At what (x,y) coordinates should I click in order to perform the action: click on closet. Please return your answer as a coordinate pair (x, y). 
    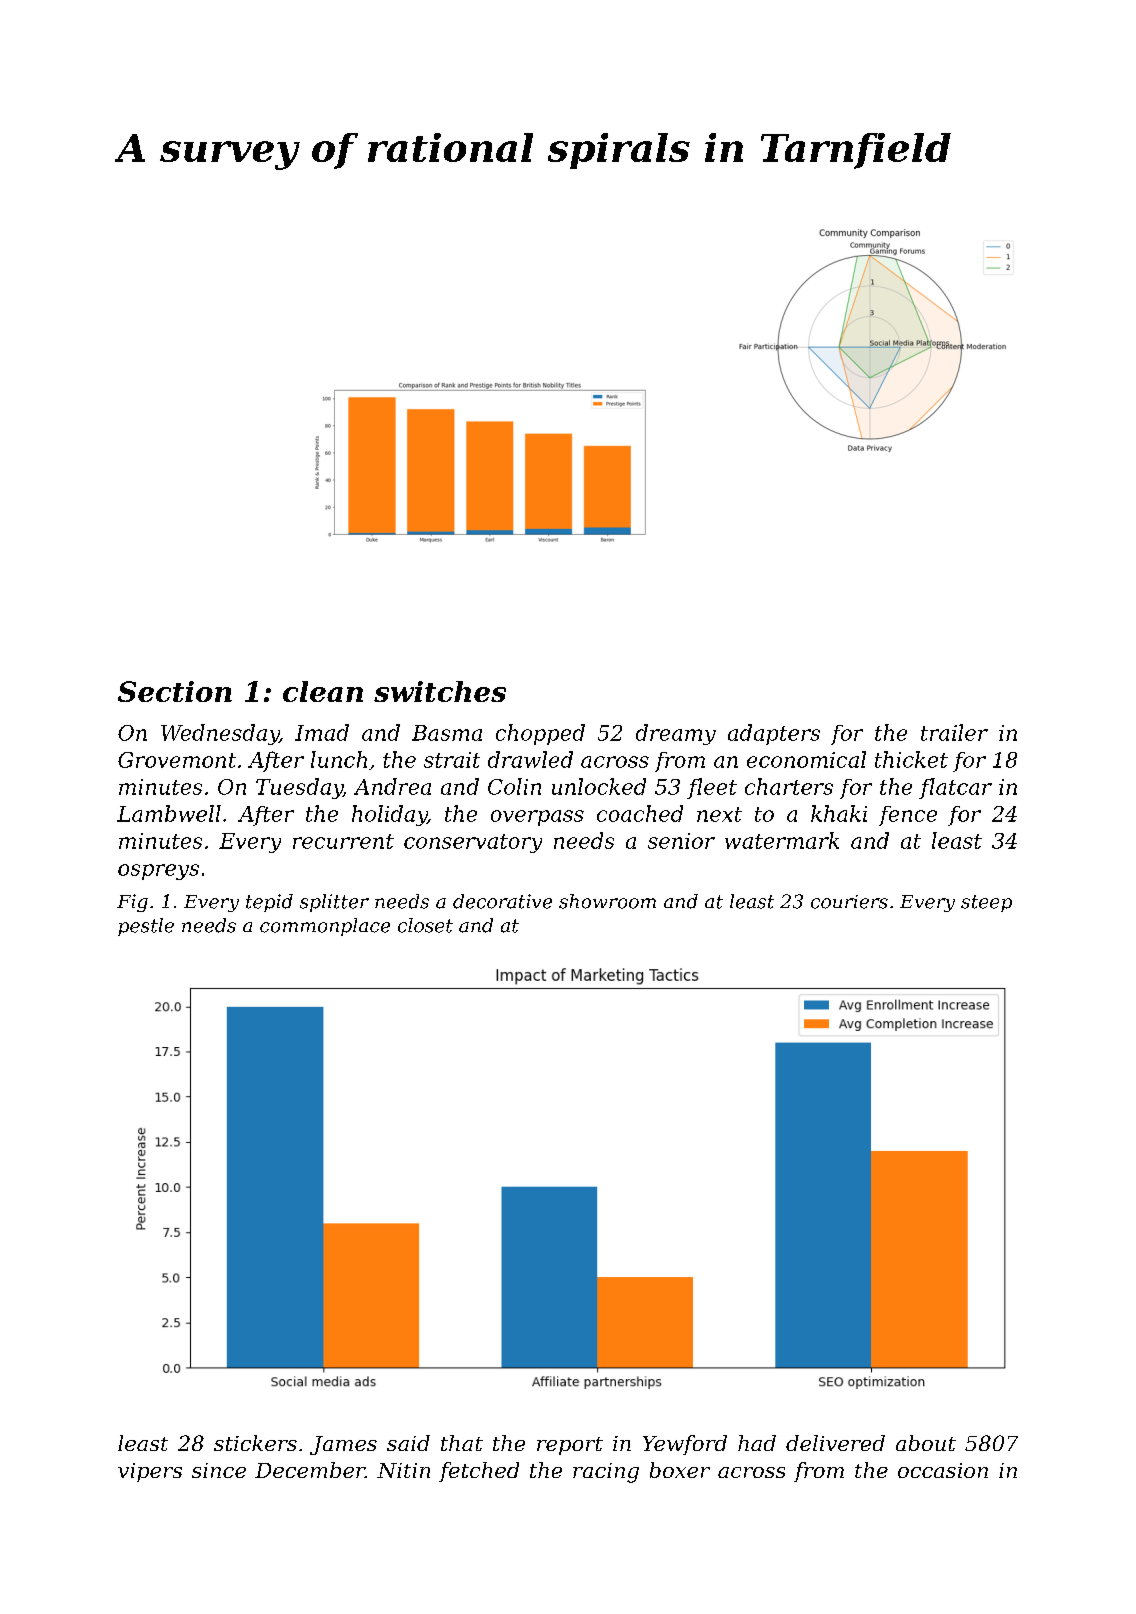
    Looking at the image, I should click on (425, 925).
